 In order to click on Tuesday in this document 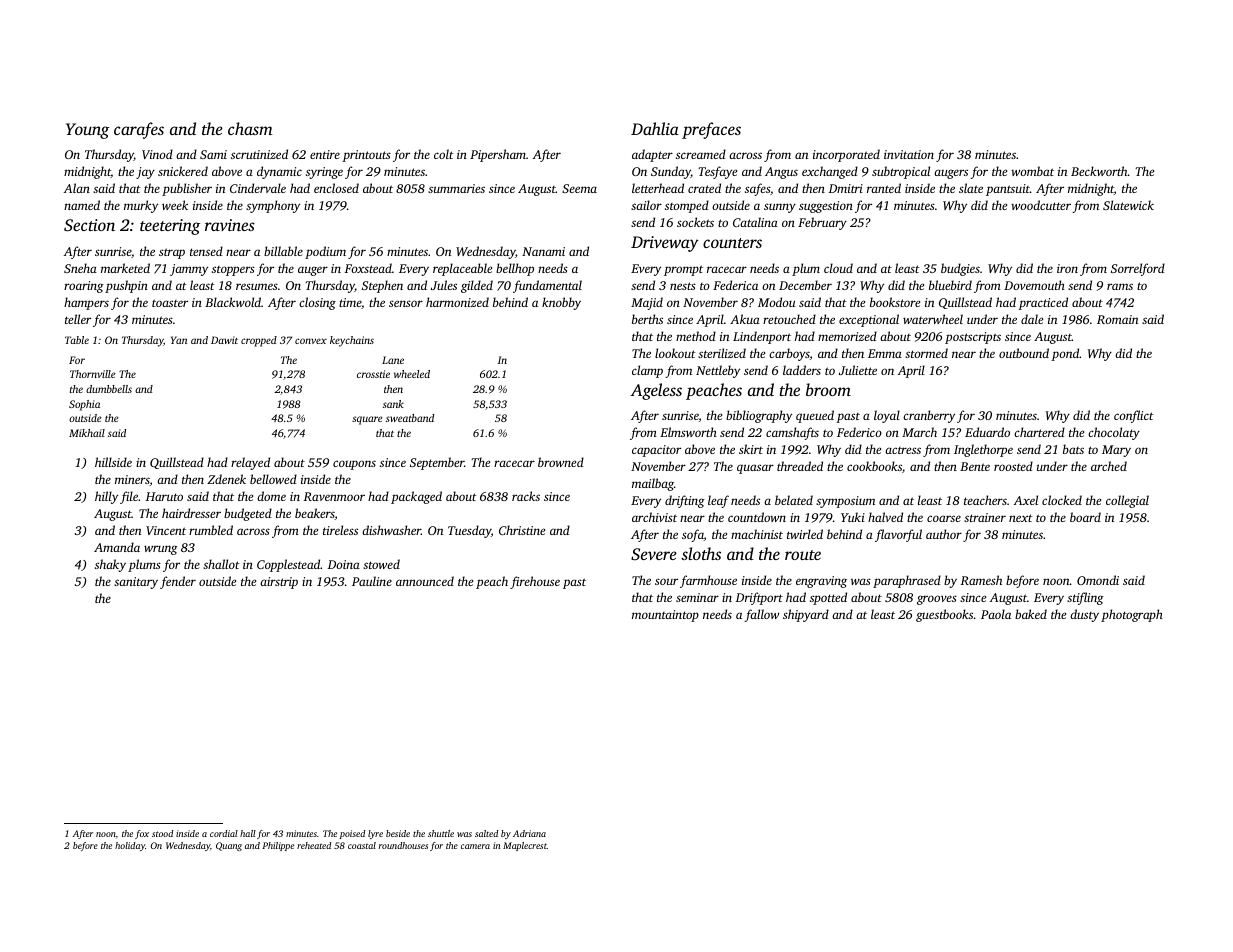, I will do `click(469, 531)`.
